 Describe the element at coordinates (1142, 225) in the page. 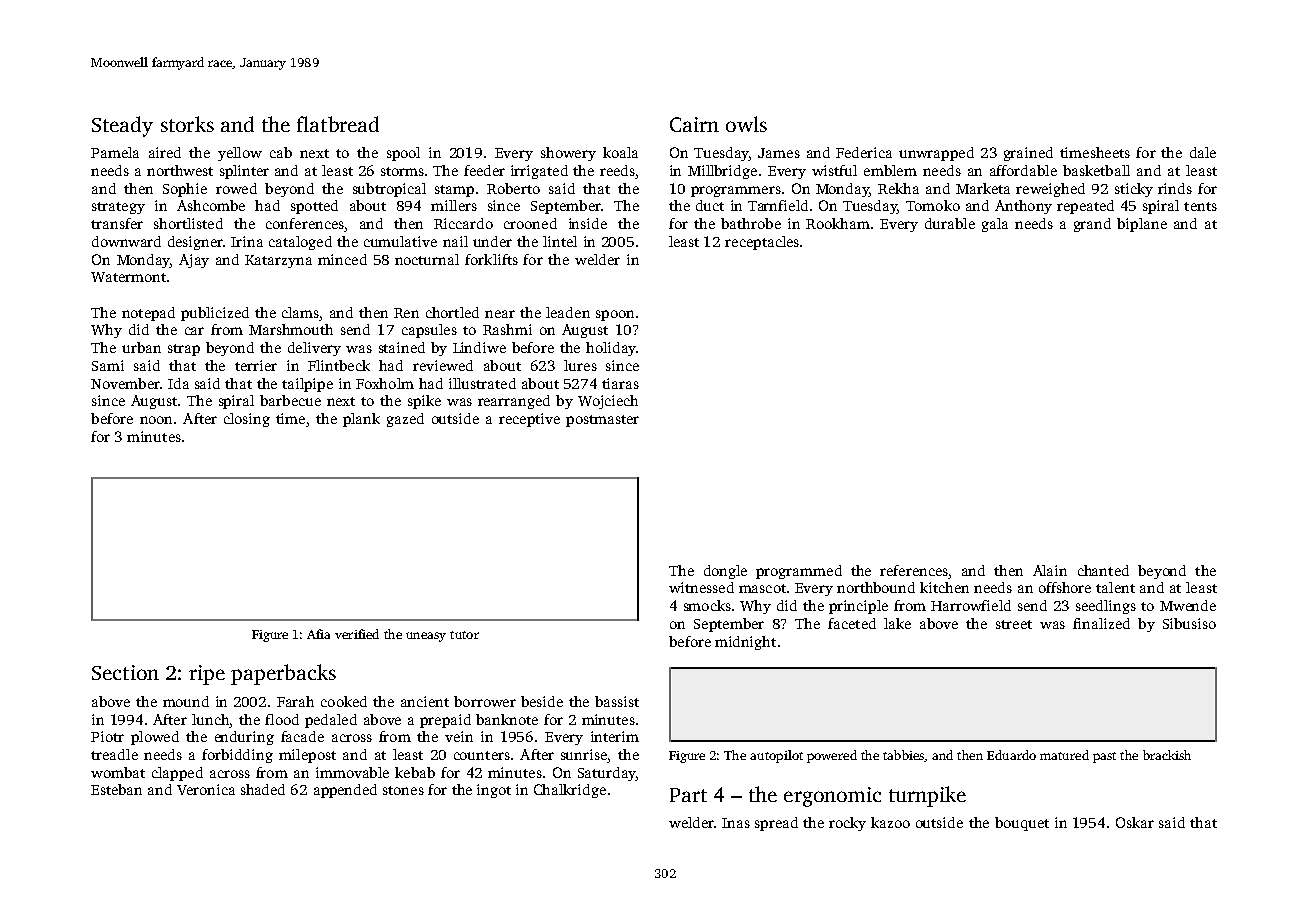

I see `biplane` at that location.
